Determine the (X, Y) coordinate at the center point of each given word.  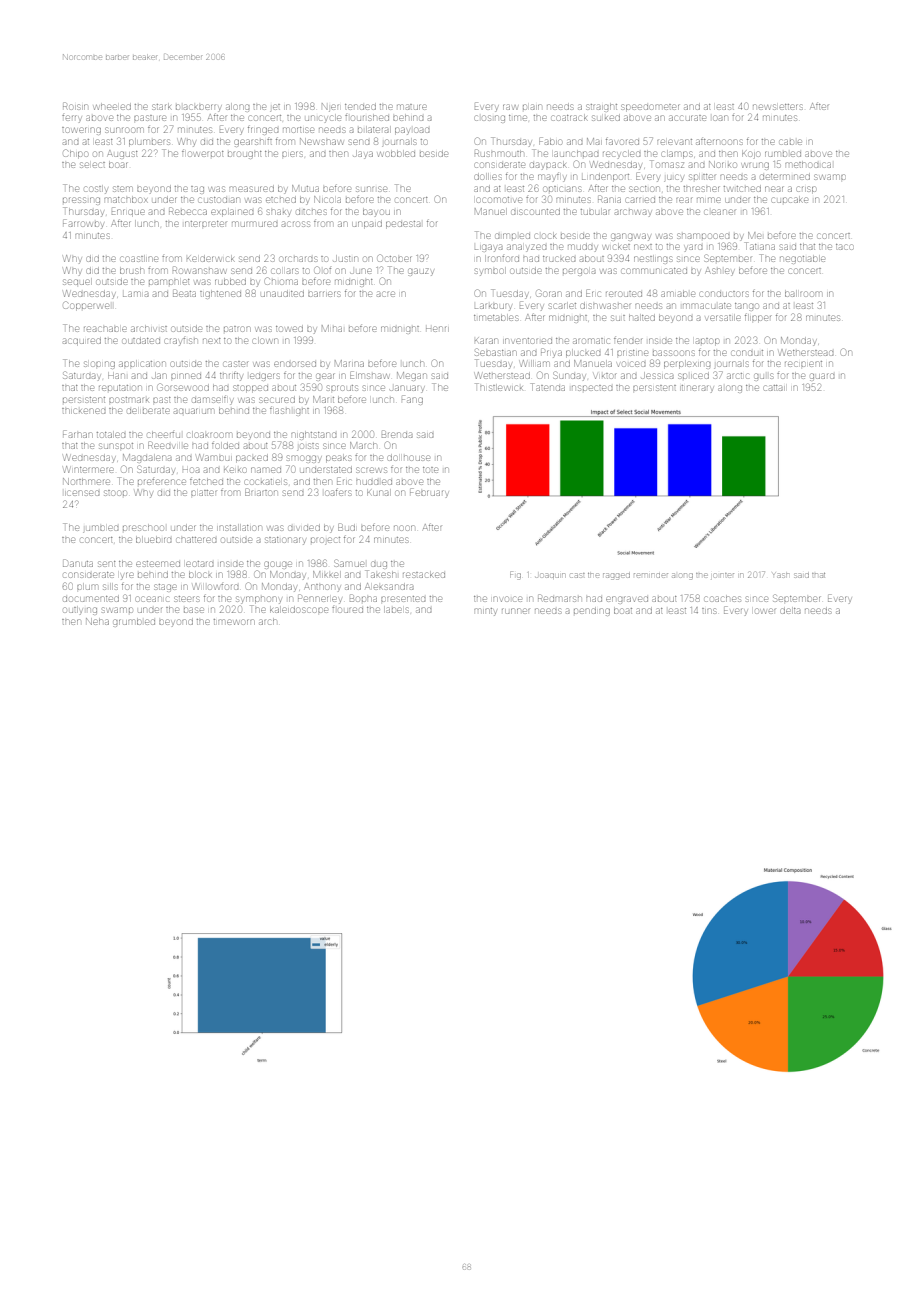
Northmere (86, 481)
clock (546, 236)
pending (592, 612)
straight (601, 108)
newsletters (778, 107)
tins (709, 611)
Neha (97, 621)
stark (162, 107)
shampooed (703, 236)
